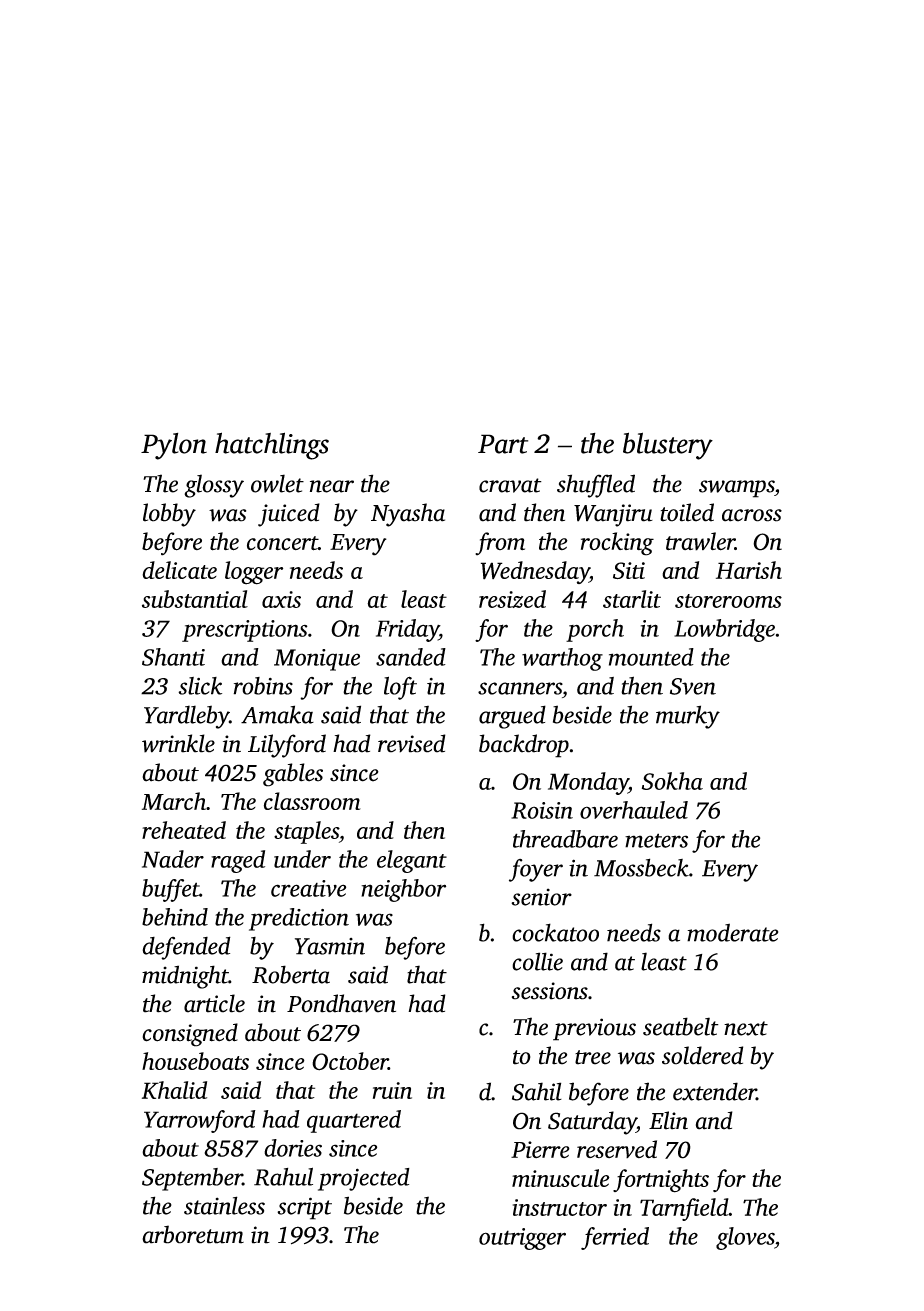  Describe the element at coordinates (651, 657) in the image. I see `mounted` at that location.
